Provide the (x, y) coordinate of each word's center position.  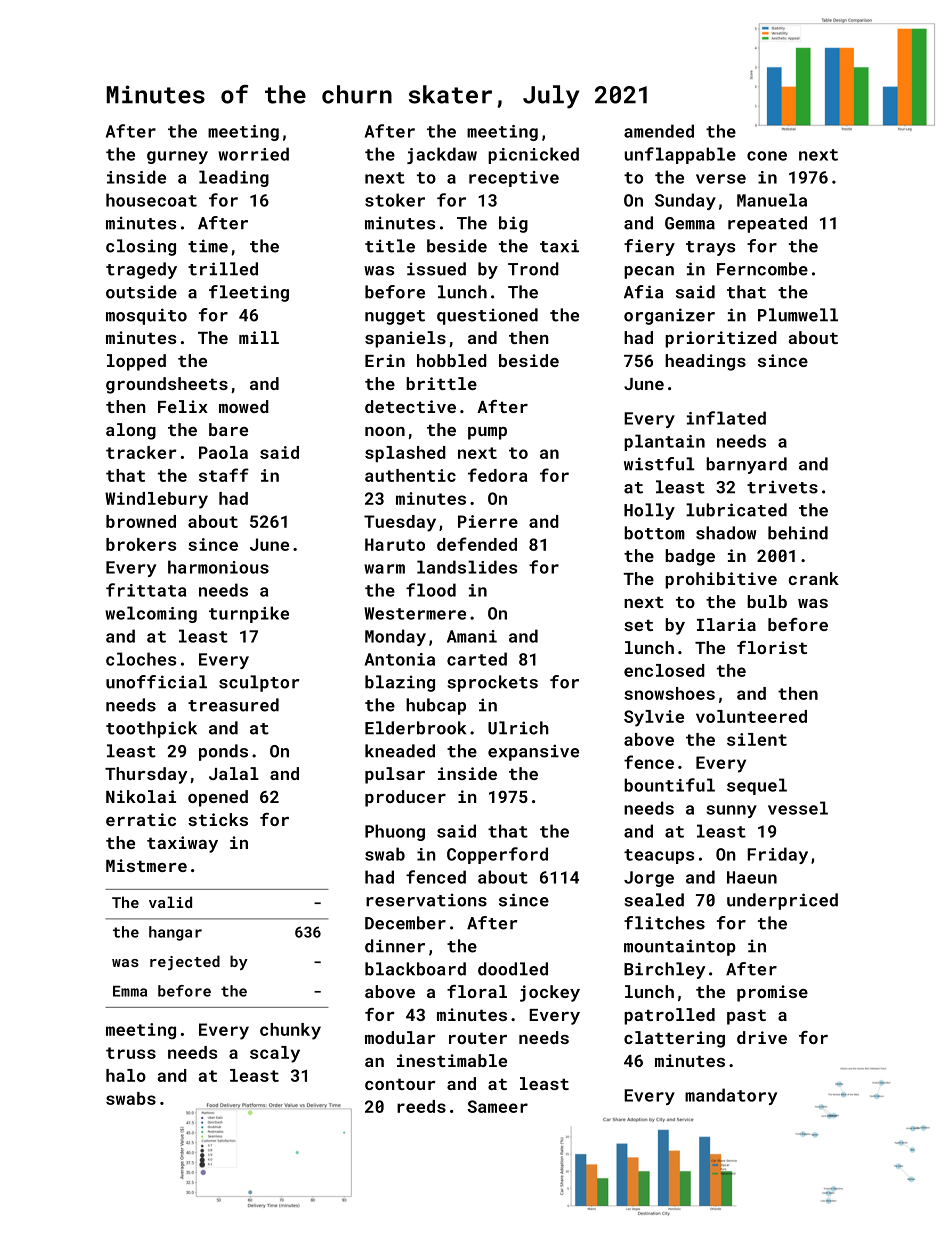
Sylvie (654, 718)
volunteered (751, 716)
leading (234, 178)
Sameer (498, 1106)
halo (126, 1075)
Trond (533, 269)
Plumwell (798, 315)
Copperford (497, 855)
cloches (141, 659)
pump (487, 433)
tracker (141, 452)
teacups (659, 856)
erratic (141, 819)
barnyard (746, 465)
